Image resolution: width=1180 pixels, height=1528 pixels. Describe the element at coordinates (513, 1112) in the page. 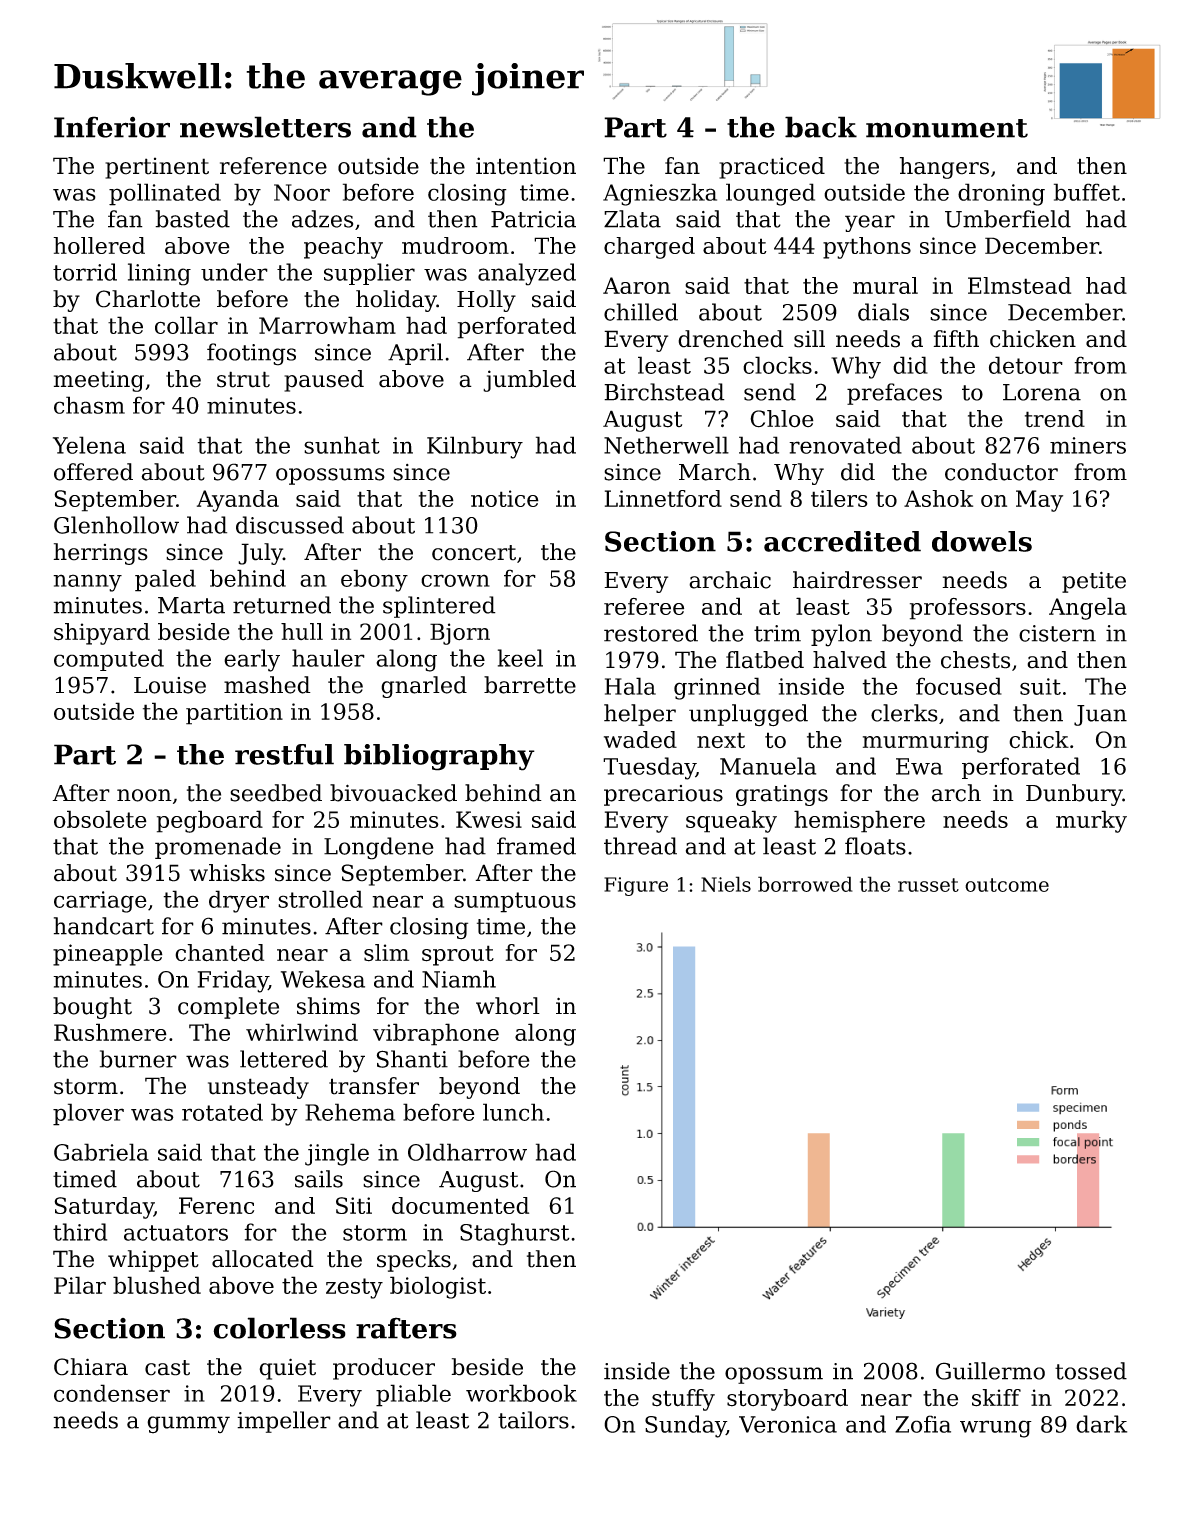

I see `lunch` at that location.
